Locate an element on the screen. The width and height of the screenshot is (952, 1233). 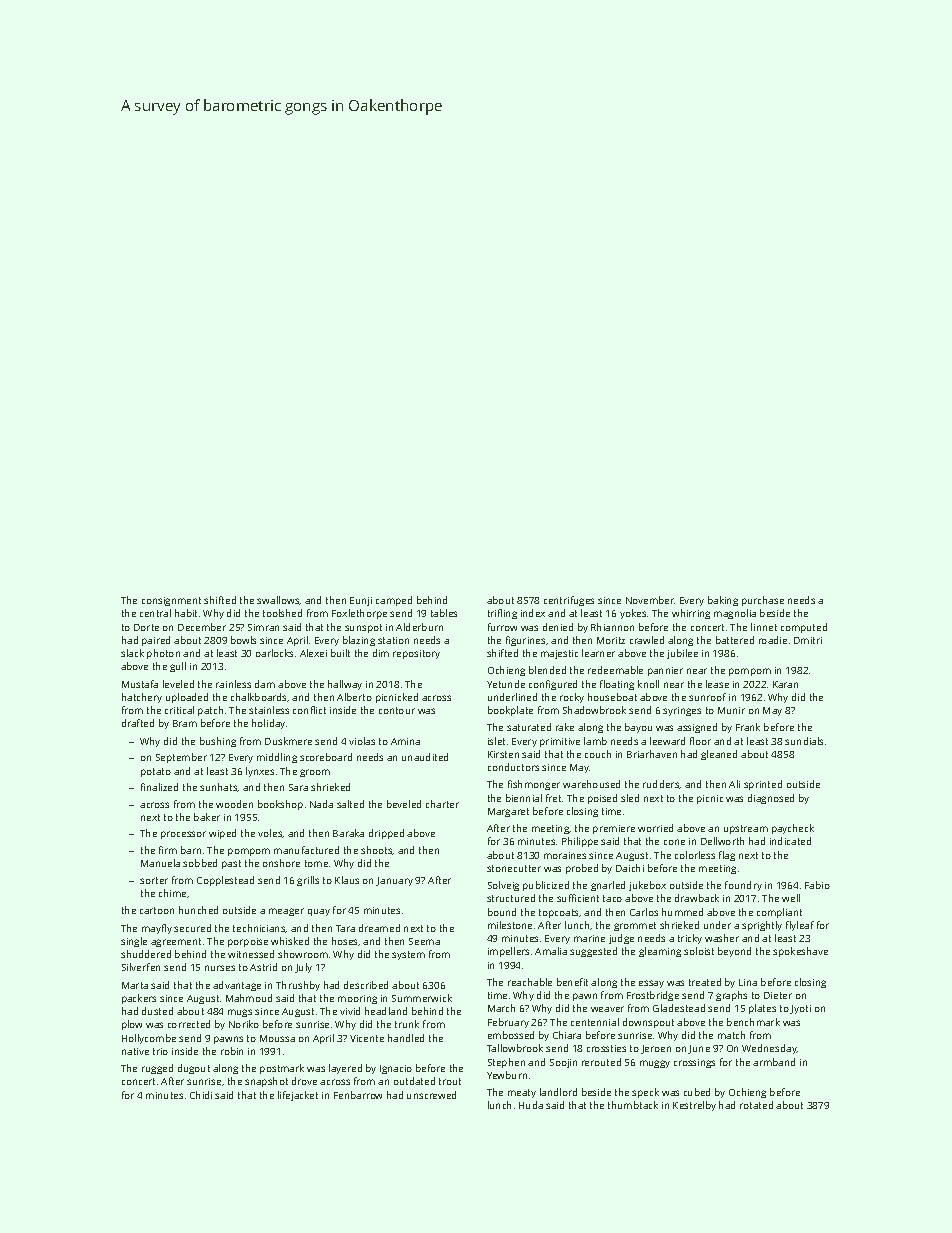
rocky is located at coordinates (572, 698).
